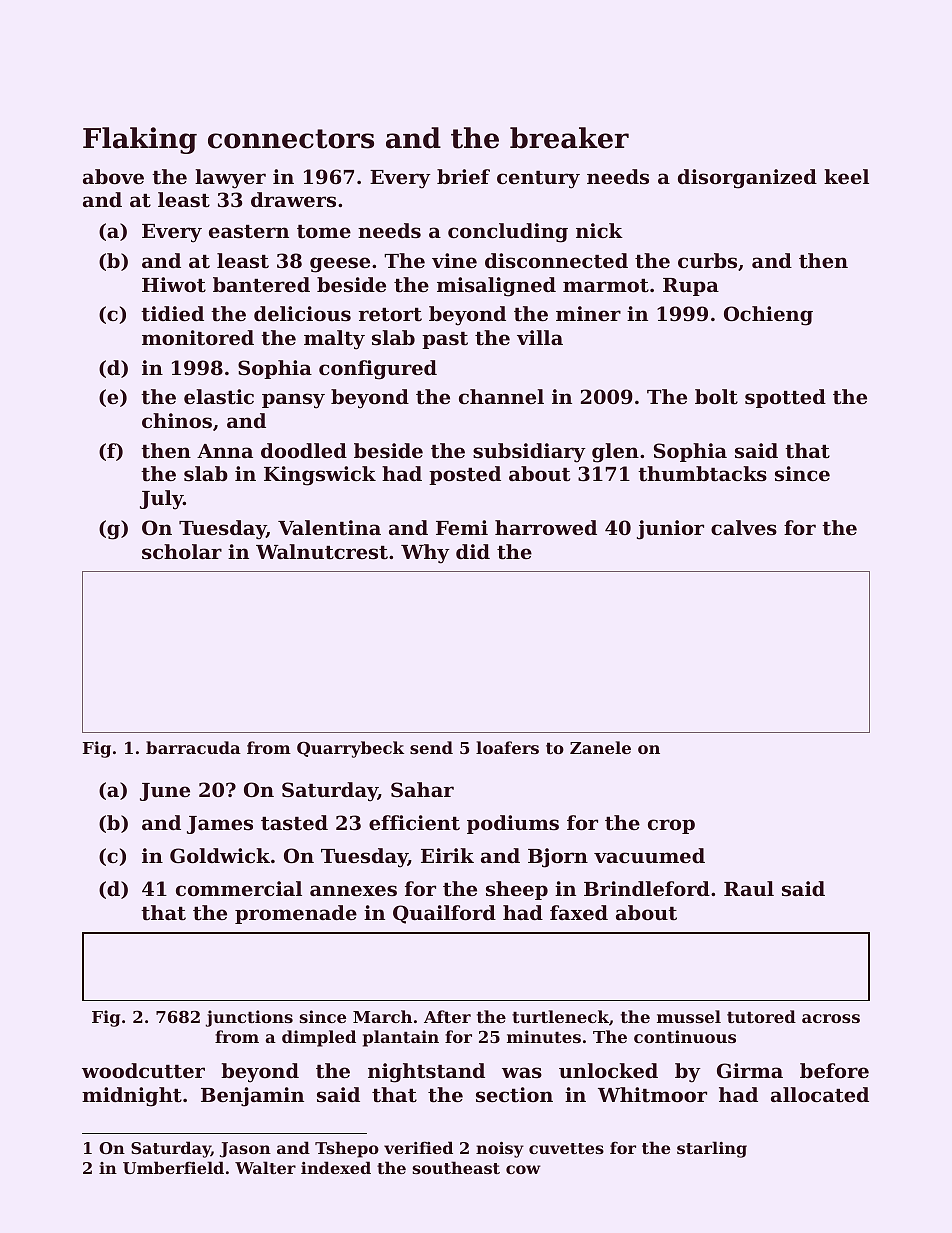 The width and height of the screenshot is (952, 1233). What do you see at coordinates (173, 1167) in the screenshot?
I see `Umberfield` at bounding box center [173, 1167].
